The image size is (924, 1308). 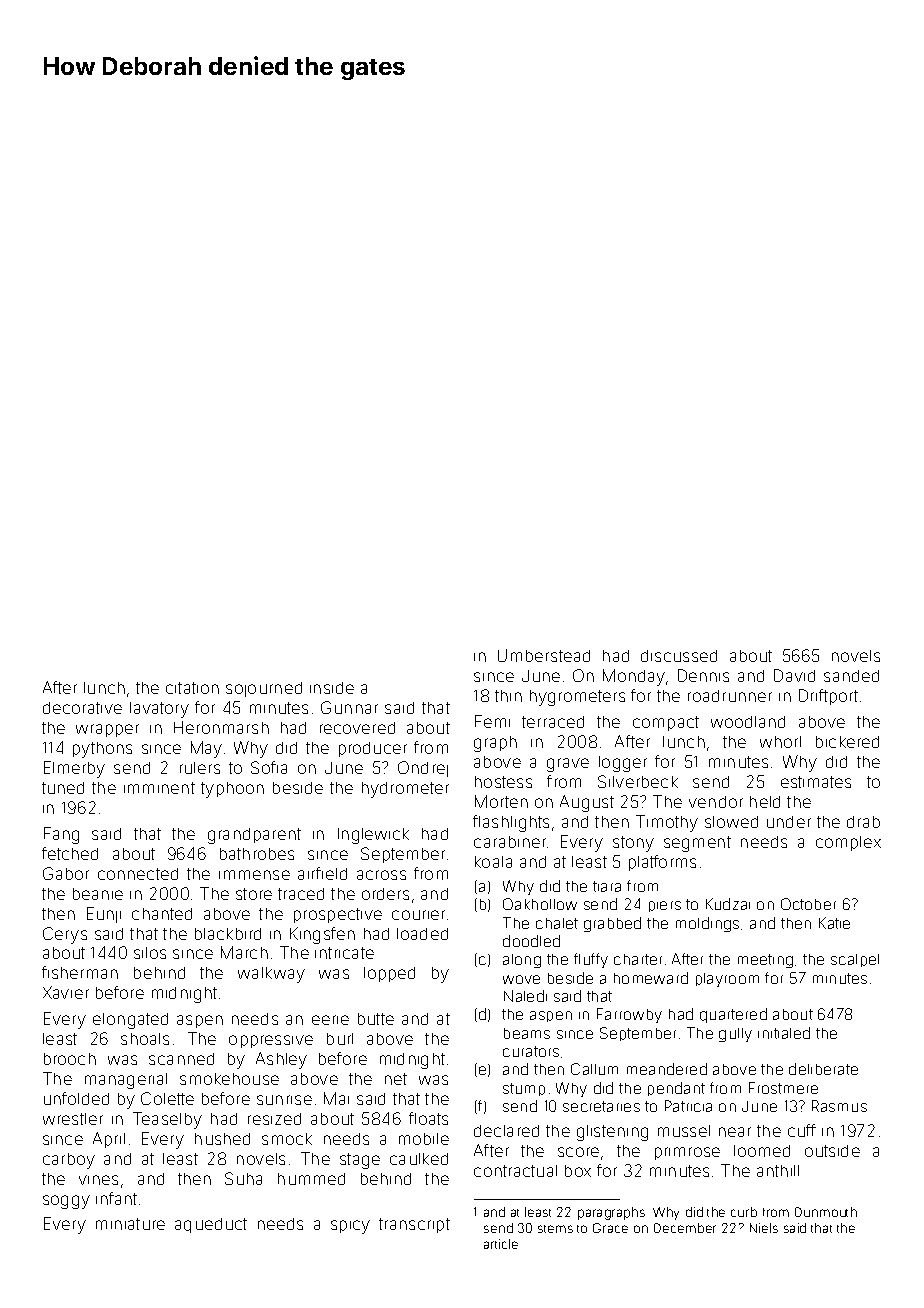 I want to click on Niels, so click(x=764, y=1228).
